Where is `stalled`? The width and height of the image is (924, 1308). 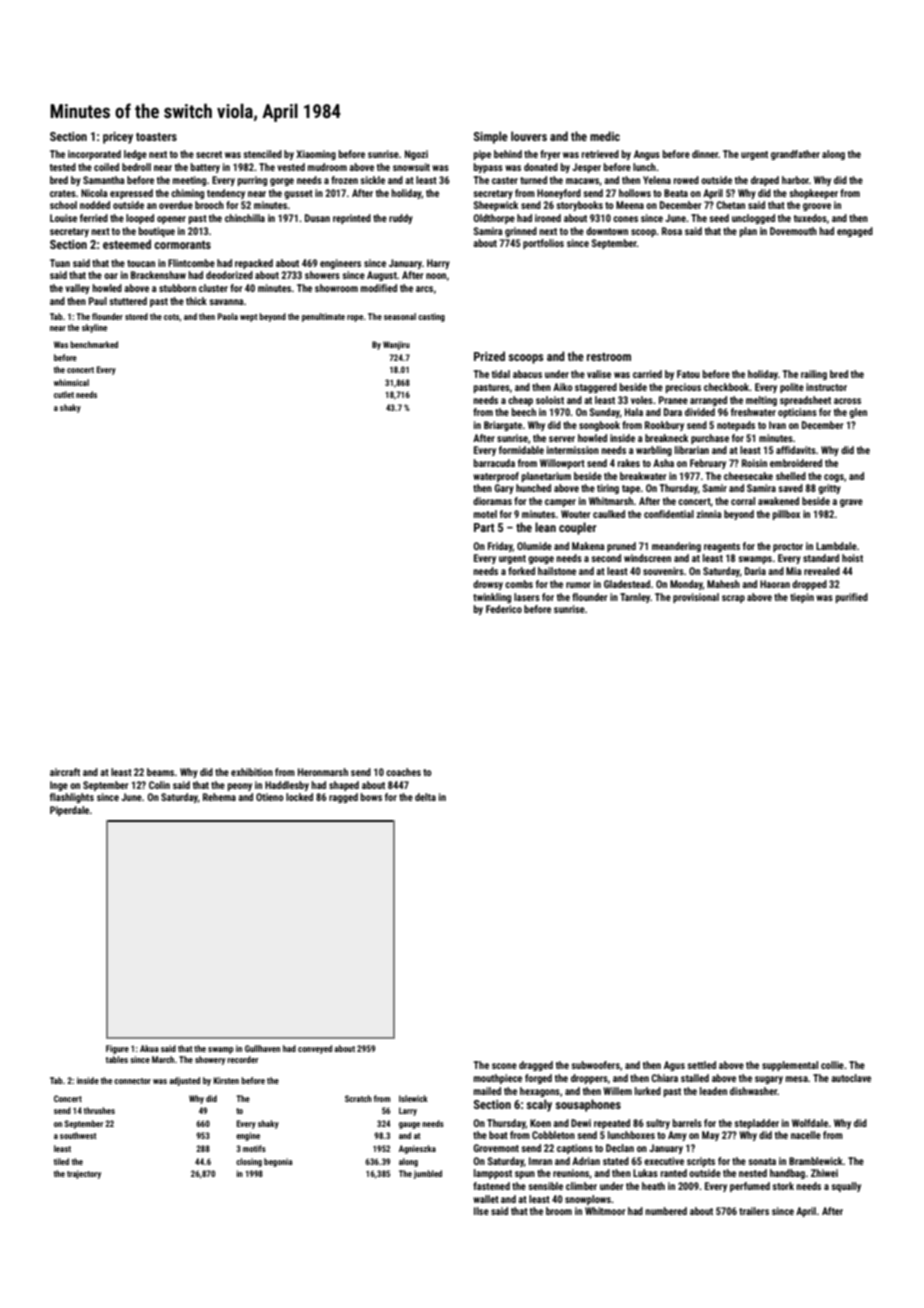 stalled is located at coordinates (695, 1078).
